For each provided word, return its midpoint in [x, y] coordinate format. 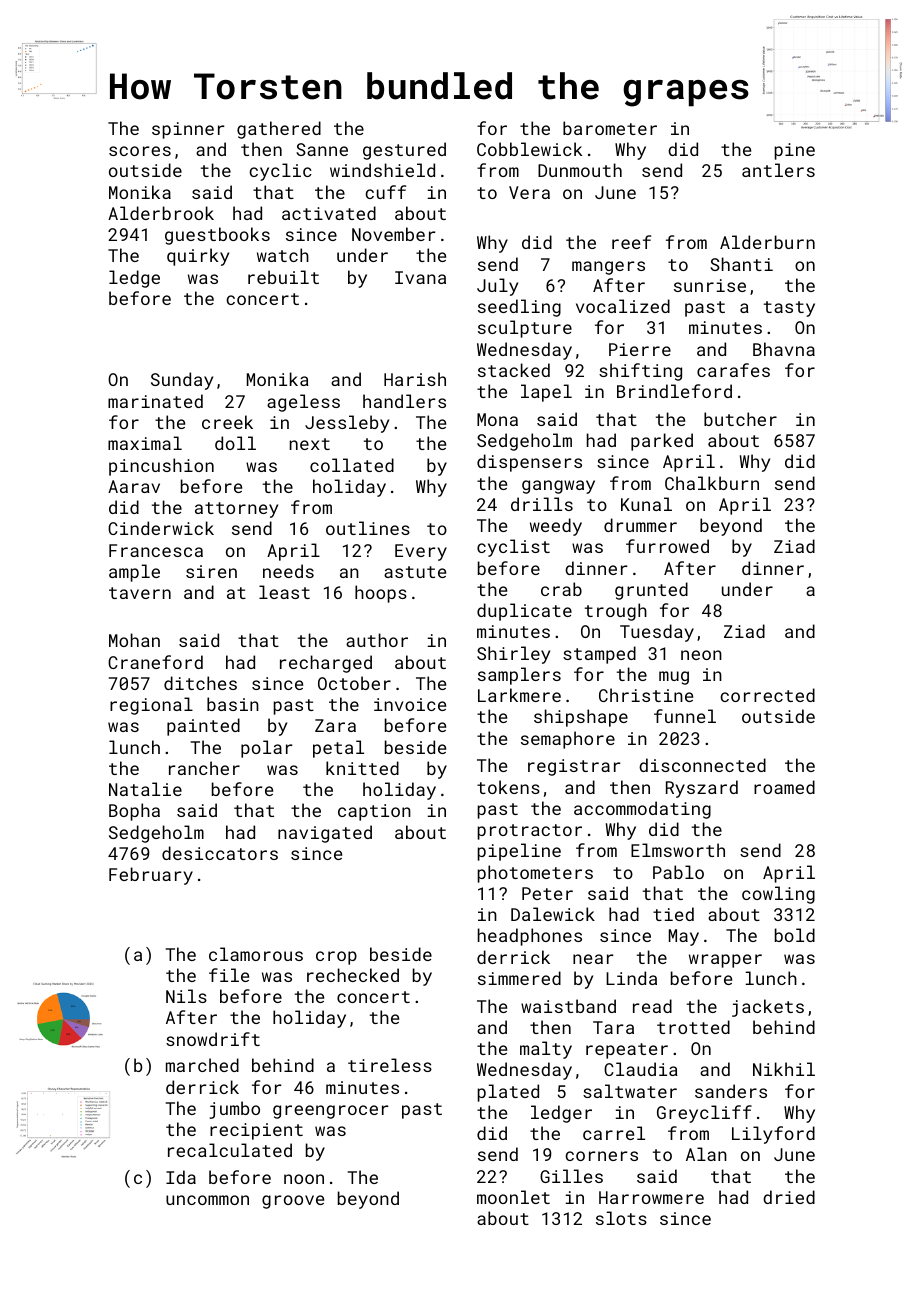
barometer [610, 128]
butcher [740, 419]
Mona [497, 419]
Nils [186, 996]
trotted [693, 1027]
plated [508, 1093]
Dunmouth [580, 170]
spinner [188, 130]
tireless [390, 1065]
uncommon [207, 1200]
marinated [155, 401]
